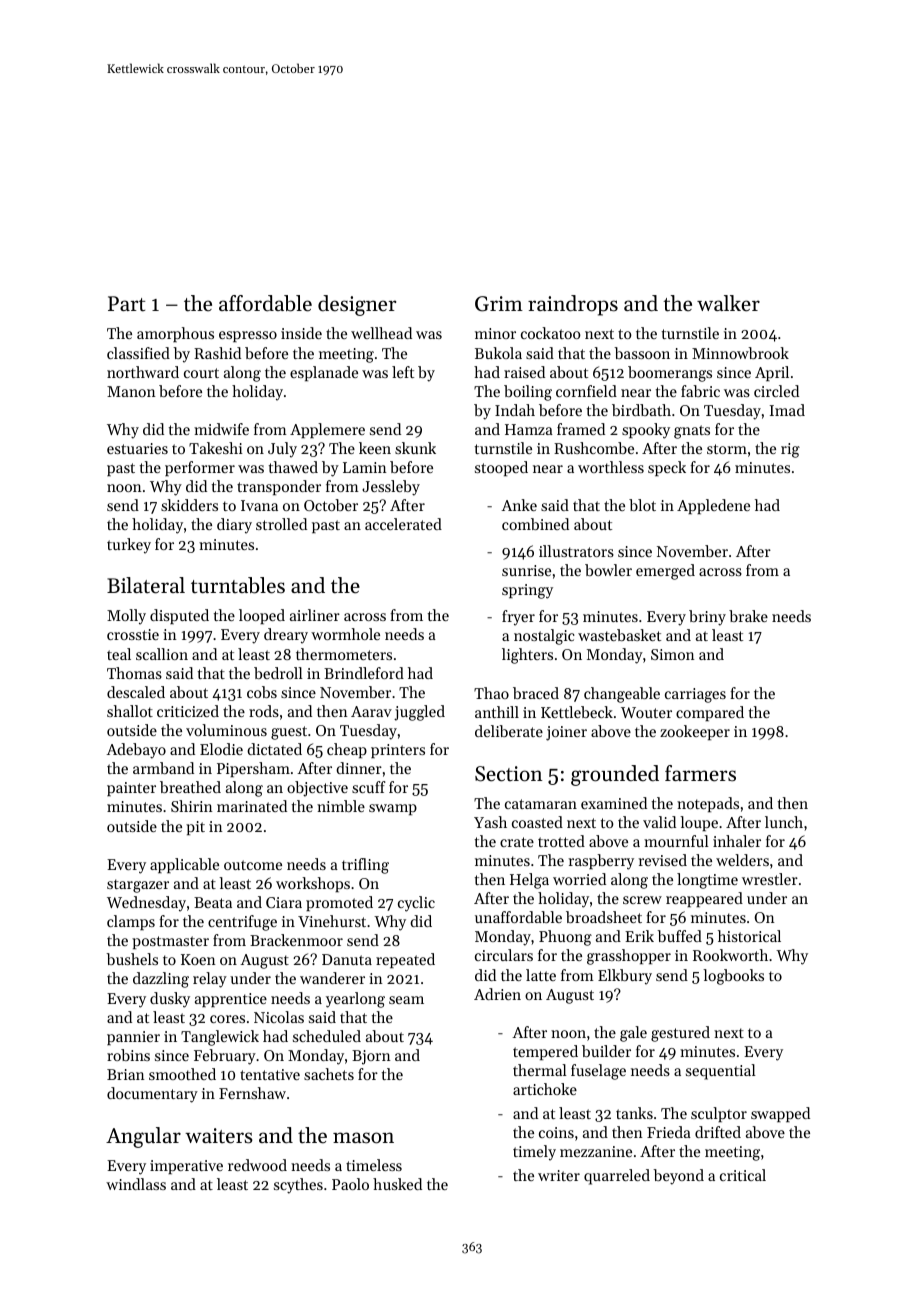 The image size is (924, 1308). What do you see at coordinates (375, 448) in the screenshot?
I see `keen` at bounding box center [375, 448].
